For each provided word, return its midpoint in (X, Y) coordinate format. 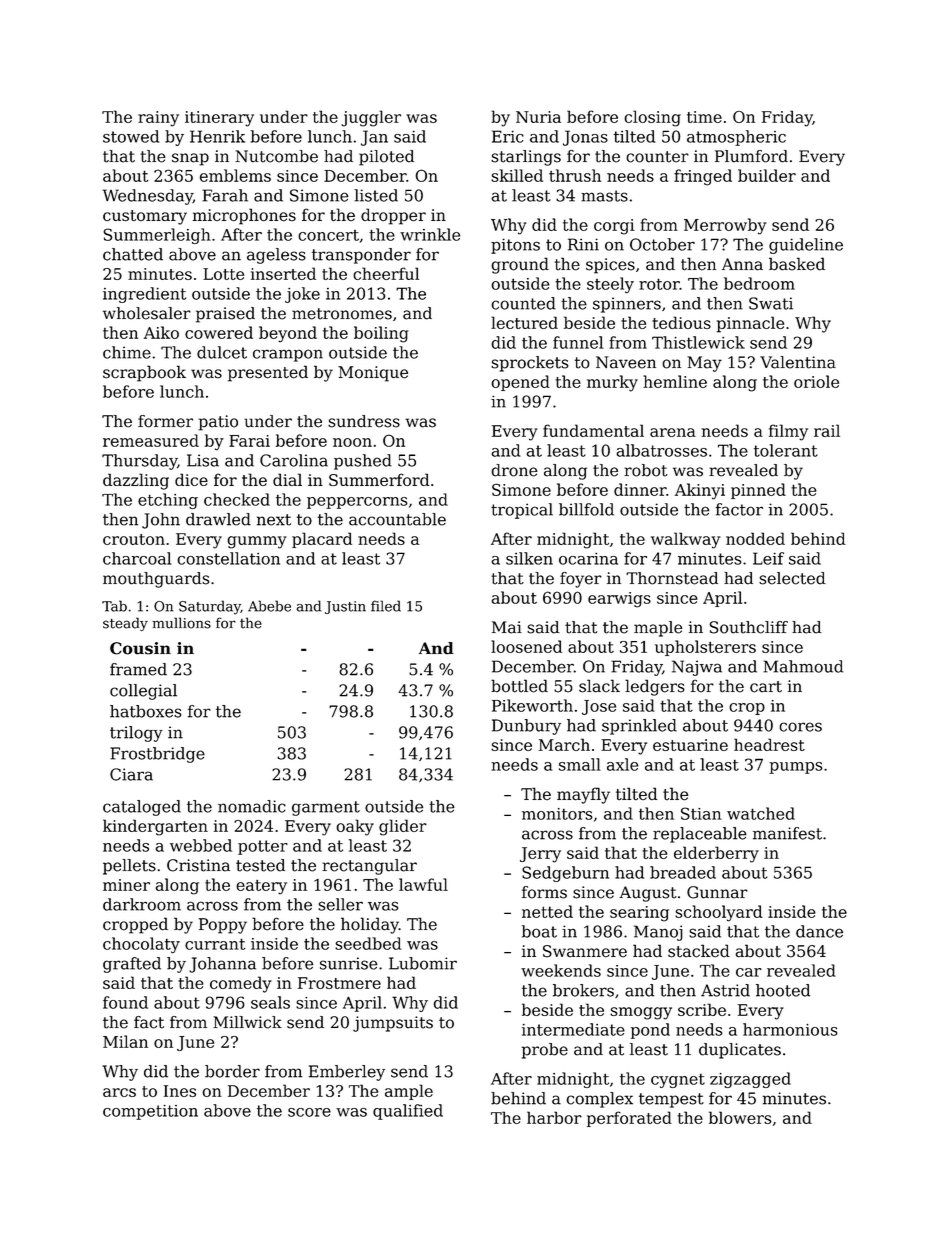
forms (544, 892)
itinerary (219, 119)
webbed (201, 845)
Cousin (140, 648)
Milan (125, 1041)
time (704, 117)
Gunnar (717, 892)
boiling (381, 334)
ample (409, 1092)
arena (673, 432)
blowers (740, 1117)
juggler (371, 118)
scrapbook (144, 373)
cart (766, 687)
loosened (526, 646)
